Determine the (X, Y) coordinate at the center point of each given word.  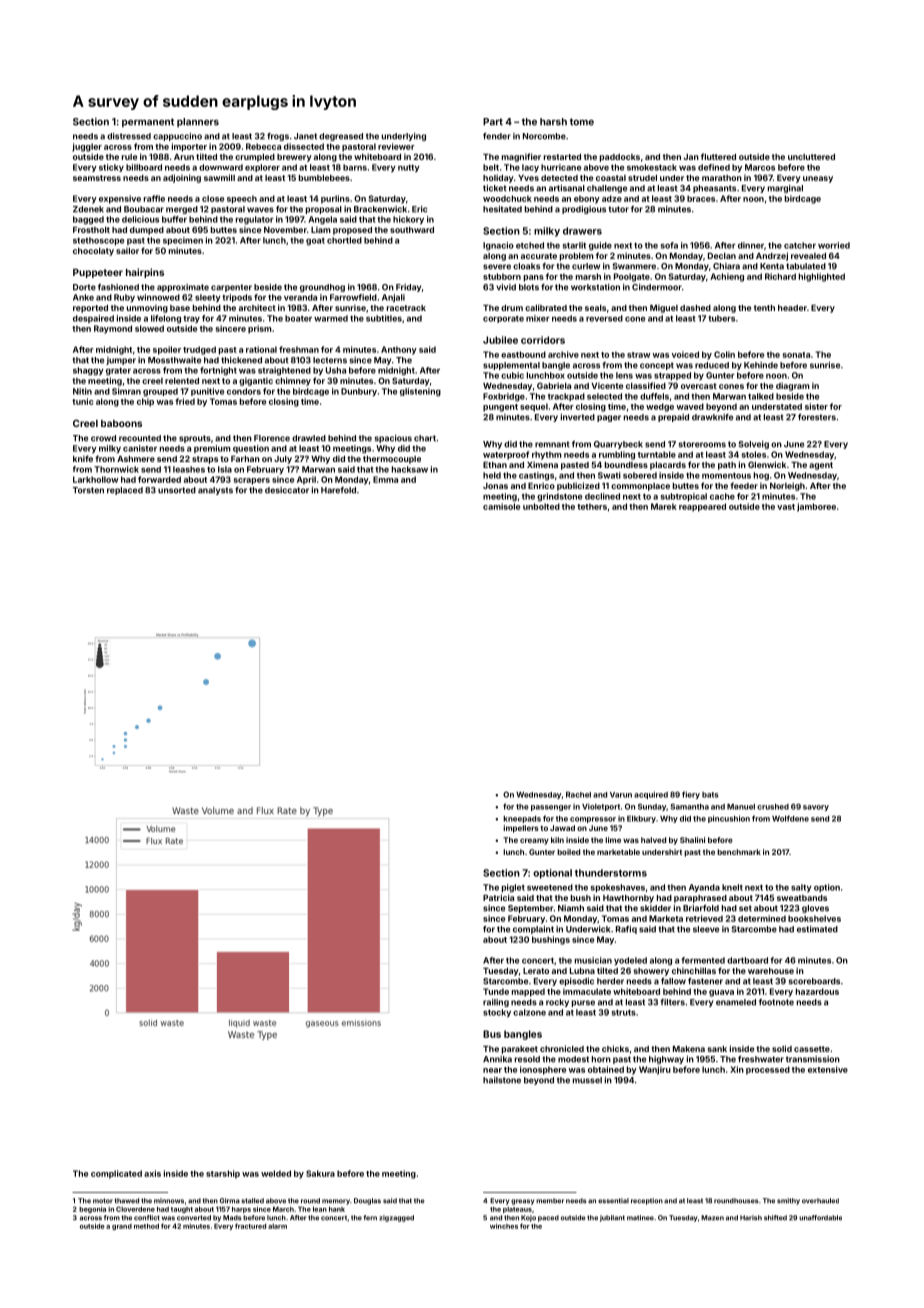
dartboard (747, 960)
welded (276, 1173)
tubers (721, 318)
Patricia (498, 897)
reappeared (702, 507)
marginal (785, 189)
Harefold (338, 490)
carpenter (231, 288)
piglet (513, 888)
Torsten (88, 490)
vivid (506, 287)
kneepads (522, 819)
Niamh (571, 908)
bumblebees (324, 178)
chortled (344, 240)
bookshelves (814, 918)
